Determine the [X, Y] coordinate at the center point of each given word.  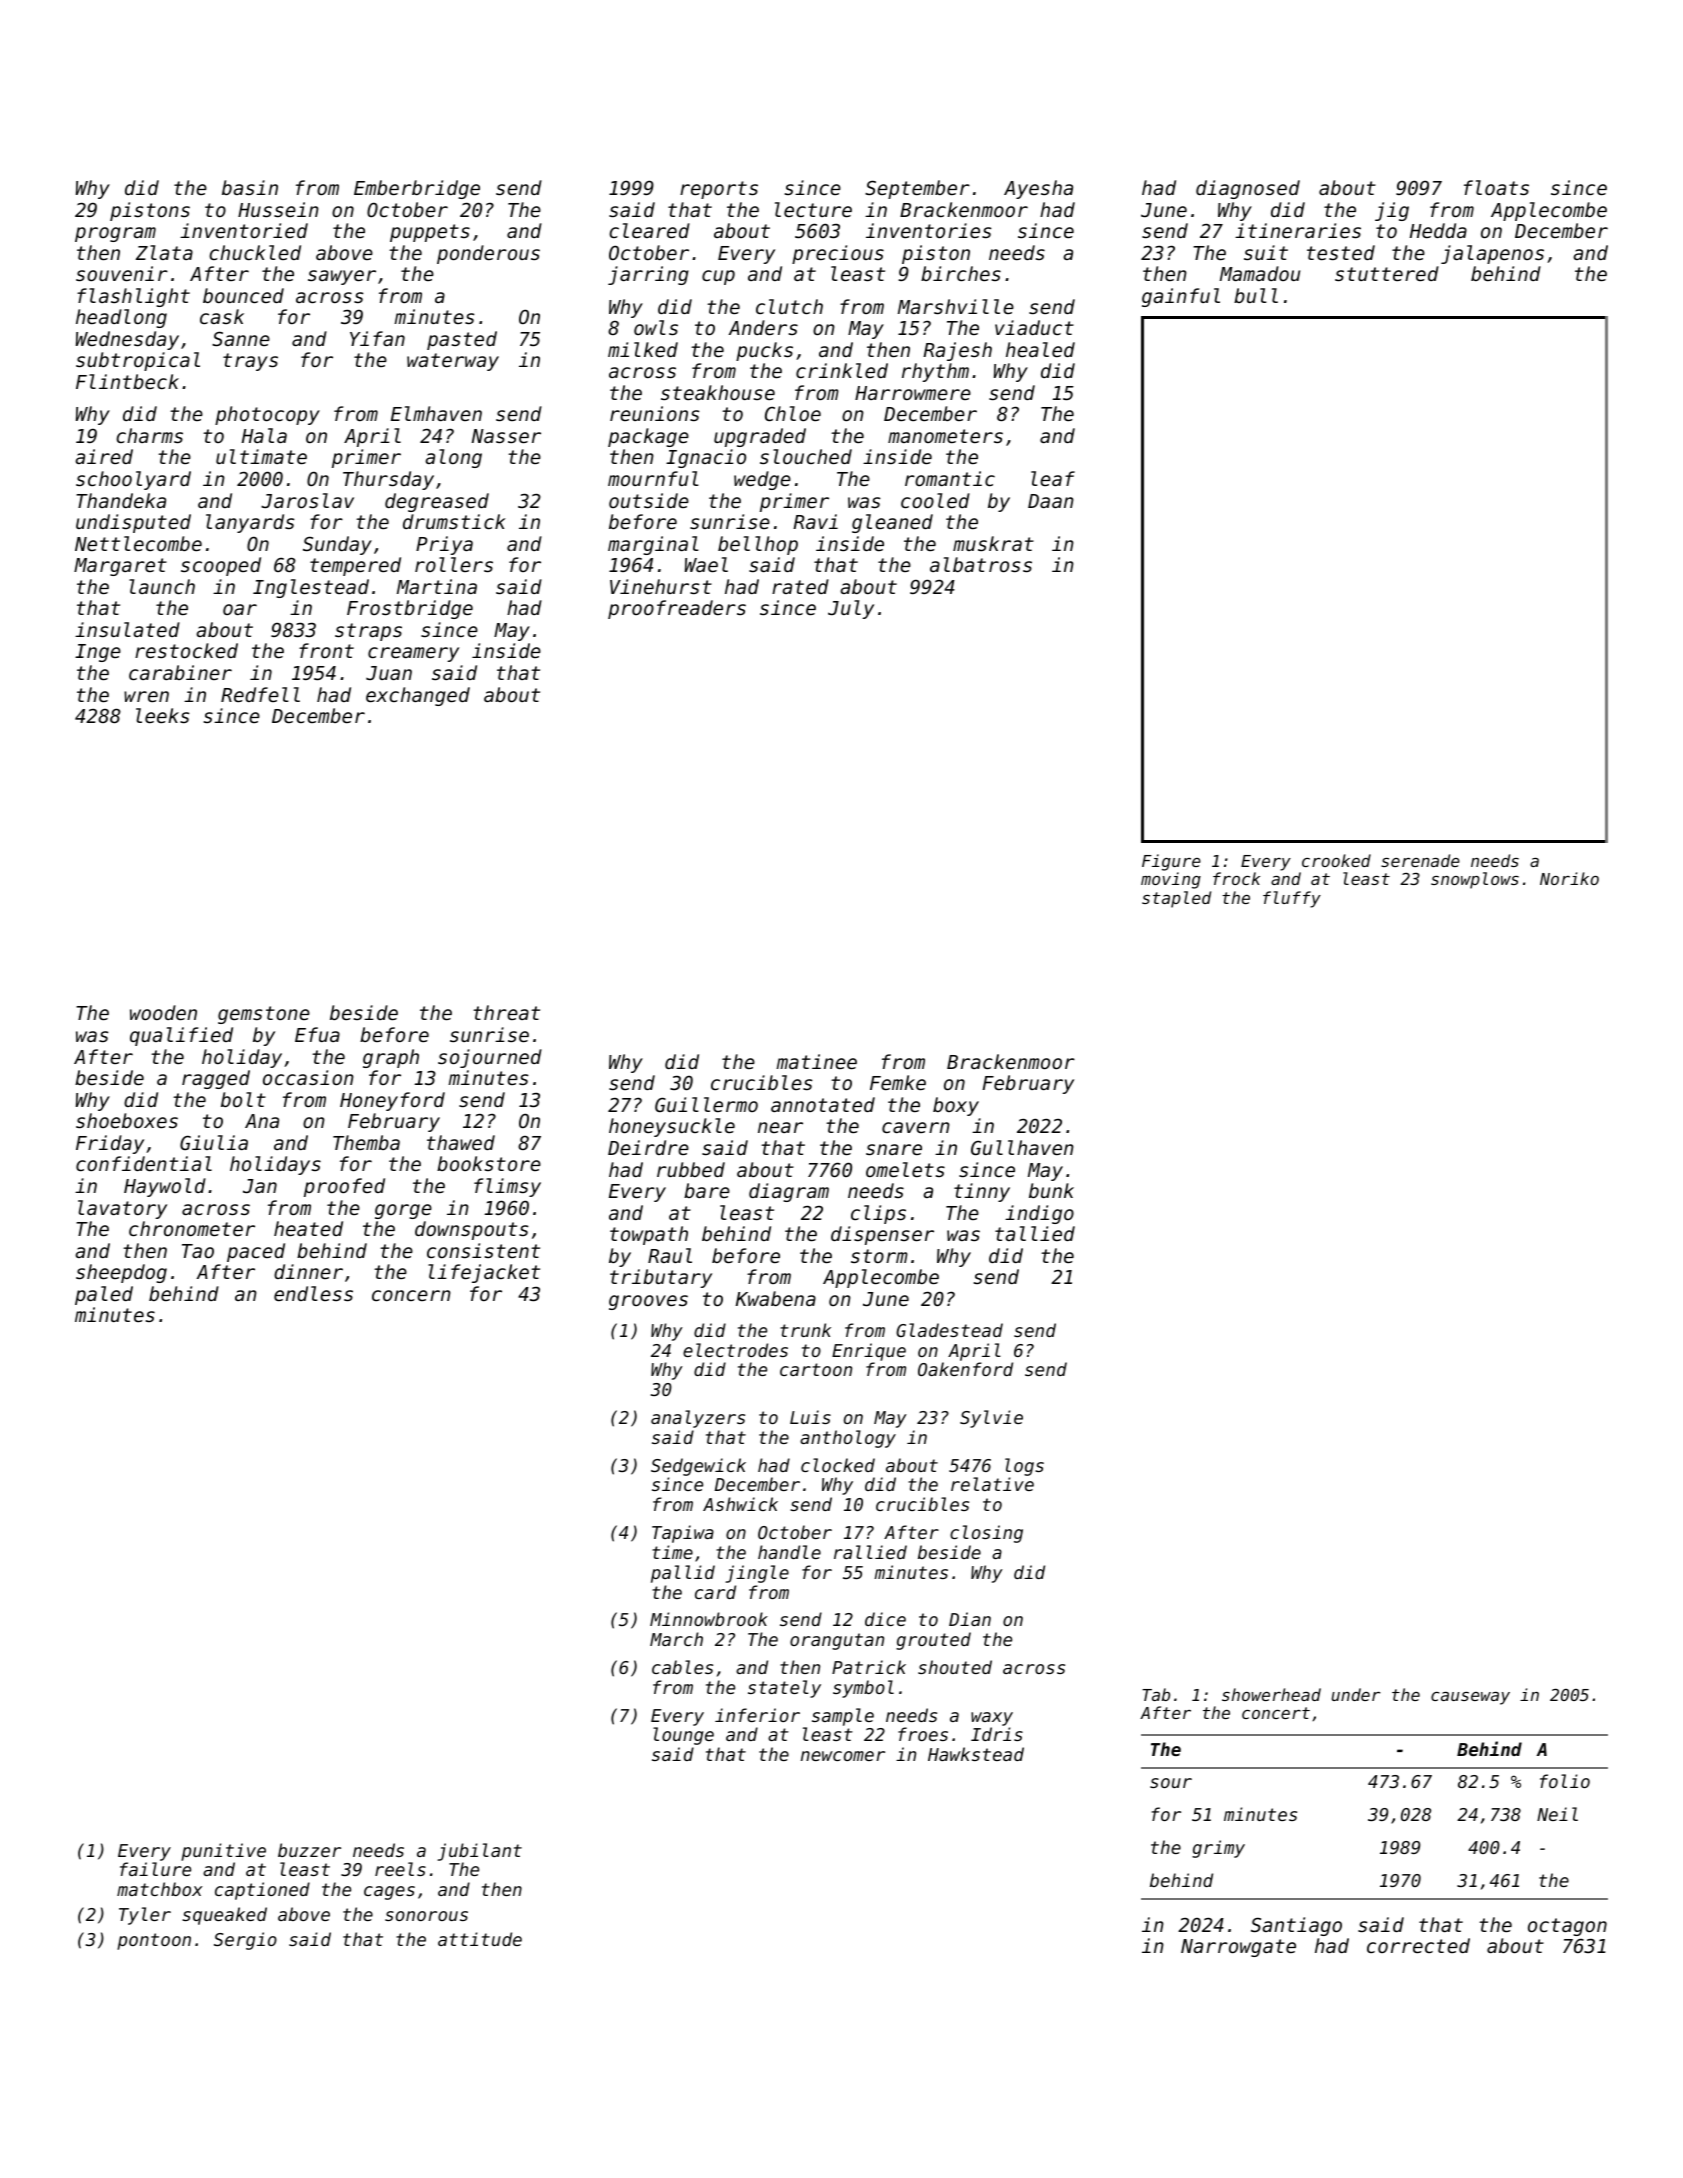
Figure [1171, 862]
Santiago [1296, 1926]
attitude [480, 1939]
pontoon [154, 1941]
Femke [898, 1082]
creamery [413, 654]
